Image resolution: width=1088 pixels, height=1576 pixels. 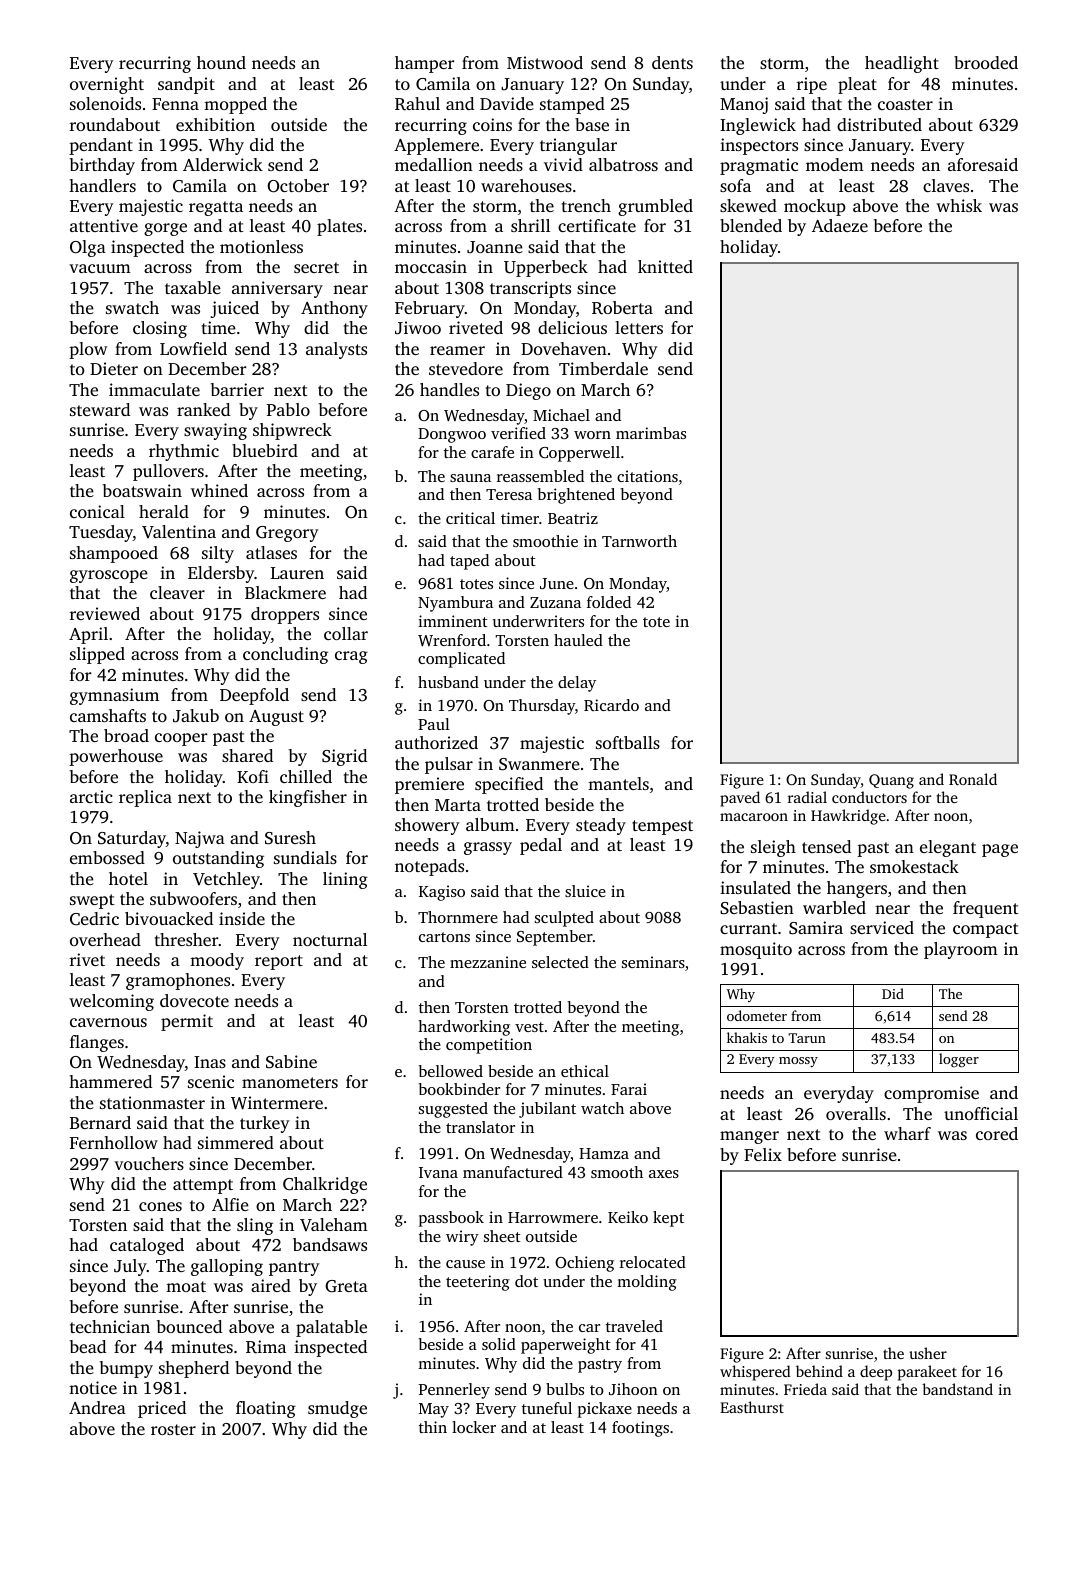 I want to click on palatable, so click(x=331, y=1328).
